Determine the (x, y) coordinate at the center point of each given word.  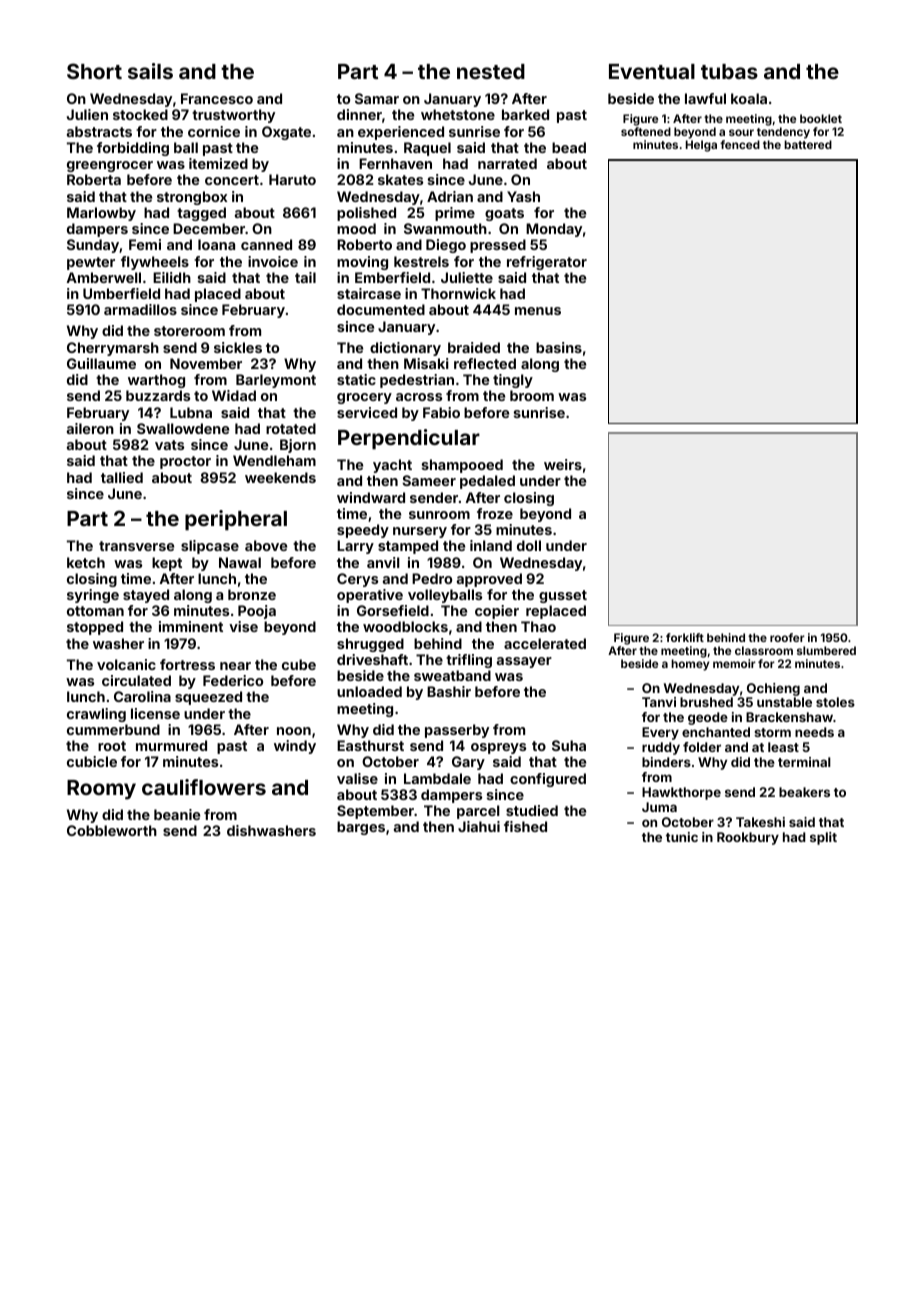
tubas (729, 71)
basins (559, 347)
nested (491, 71)
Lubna (191, 412)
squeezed (208, 698)
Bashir (449, 691)
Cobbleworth (112, 830)
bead (569, 147)
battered (808, 144)
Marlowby (101, 214)
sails (150, 71)
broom (532, 395)
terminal (804, 762)
